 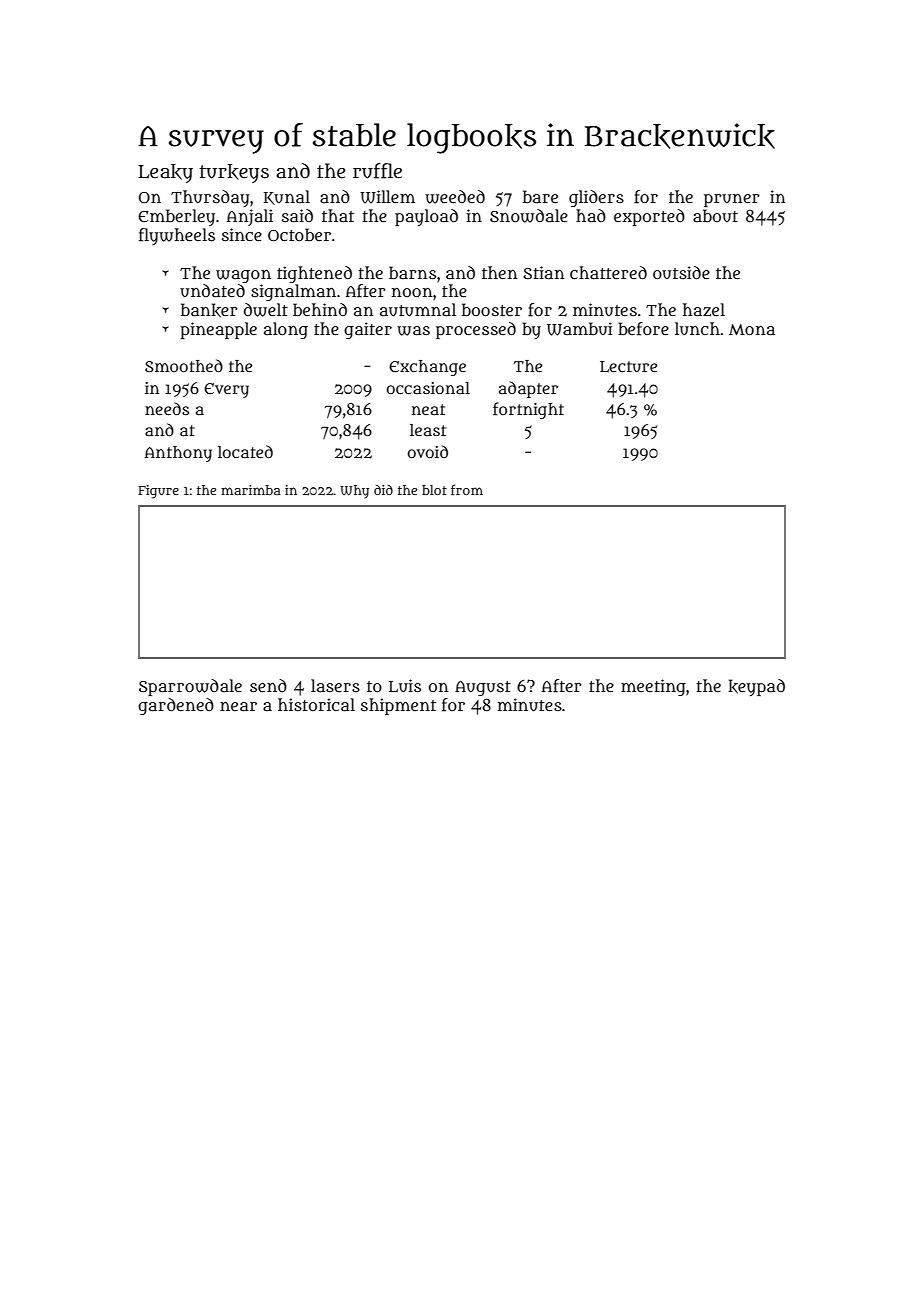 I want to click on along, so click(x=286, y=330).
